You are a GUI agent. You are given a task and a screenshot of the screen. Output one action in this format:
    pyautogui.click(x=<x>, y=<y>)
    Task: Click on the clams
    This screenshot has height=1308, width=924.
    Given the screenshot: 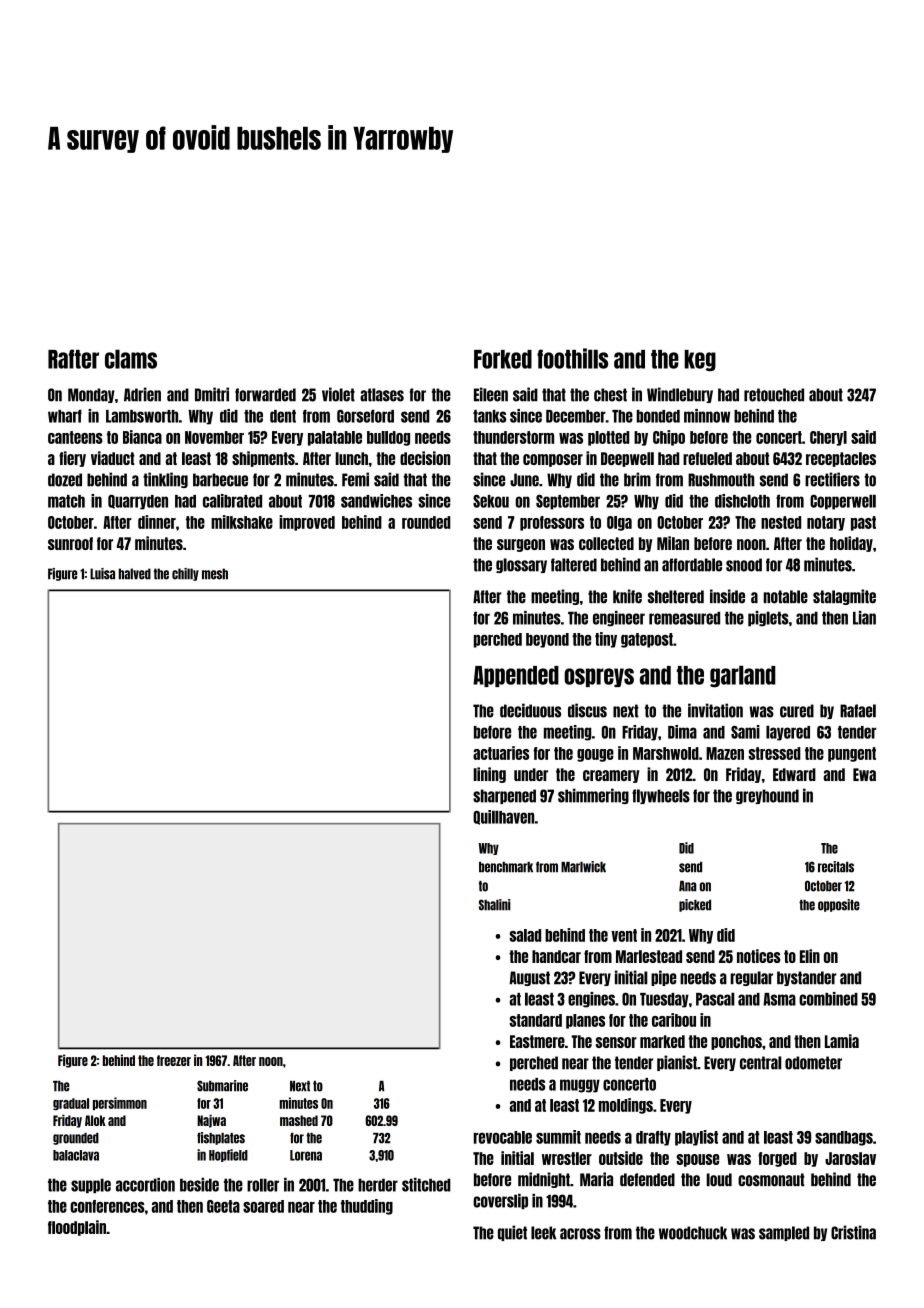 What is the action you would take?
    pyautogui.click(x=131, y=359)
